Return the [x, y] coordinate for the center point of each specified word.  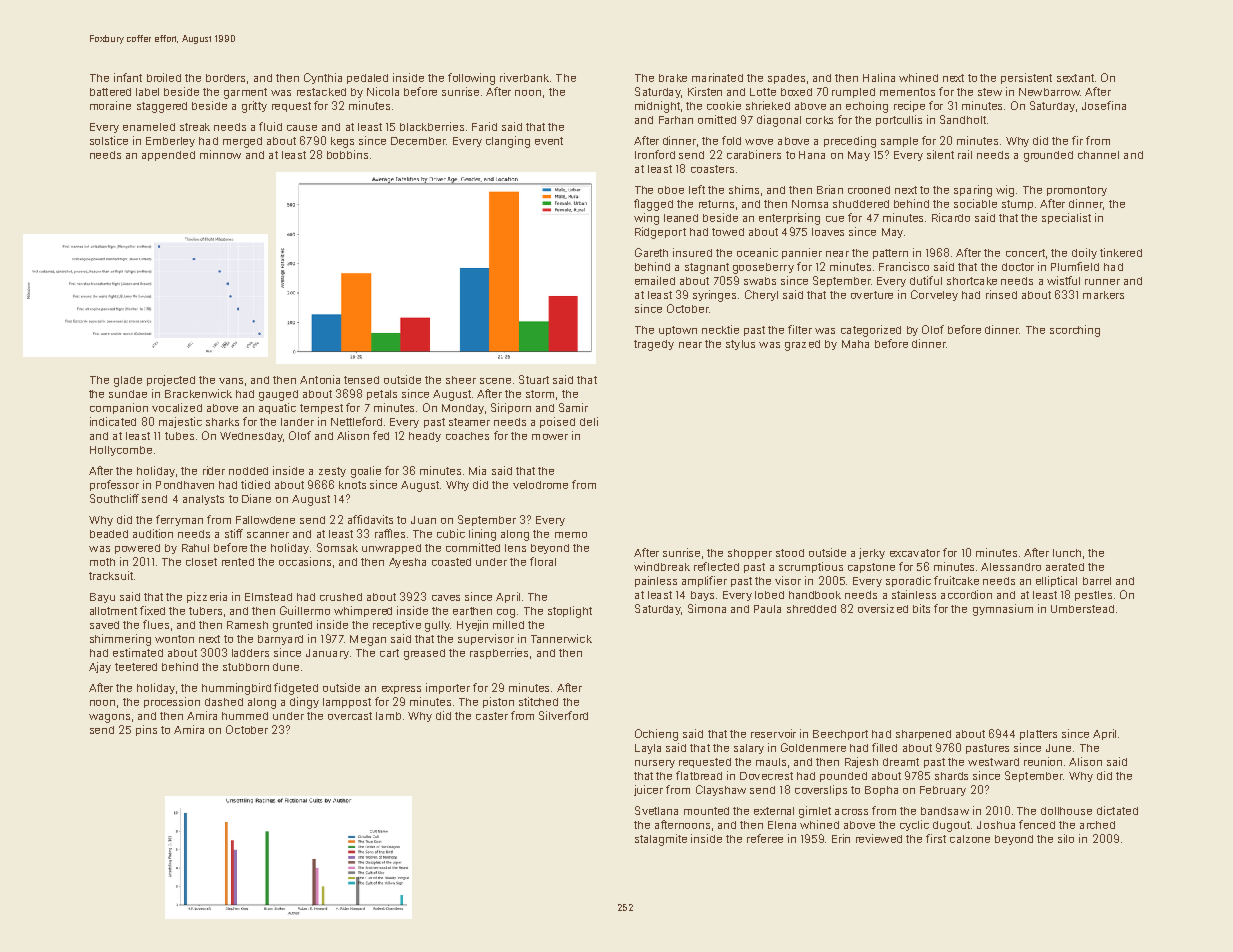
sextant [1075, 78]
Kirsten [705, 91]
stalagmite [661, 840]
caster [492, 716]
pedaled [367, 79]
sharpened [923, 735]
